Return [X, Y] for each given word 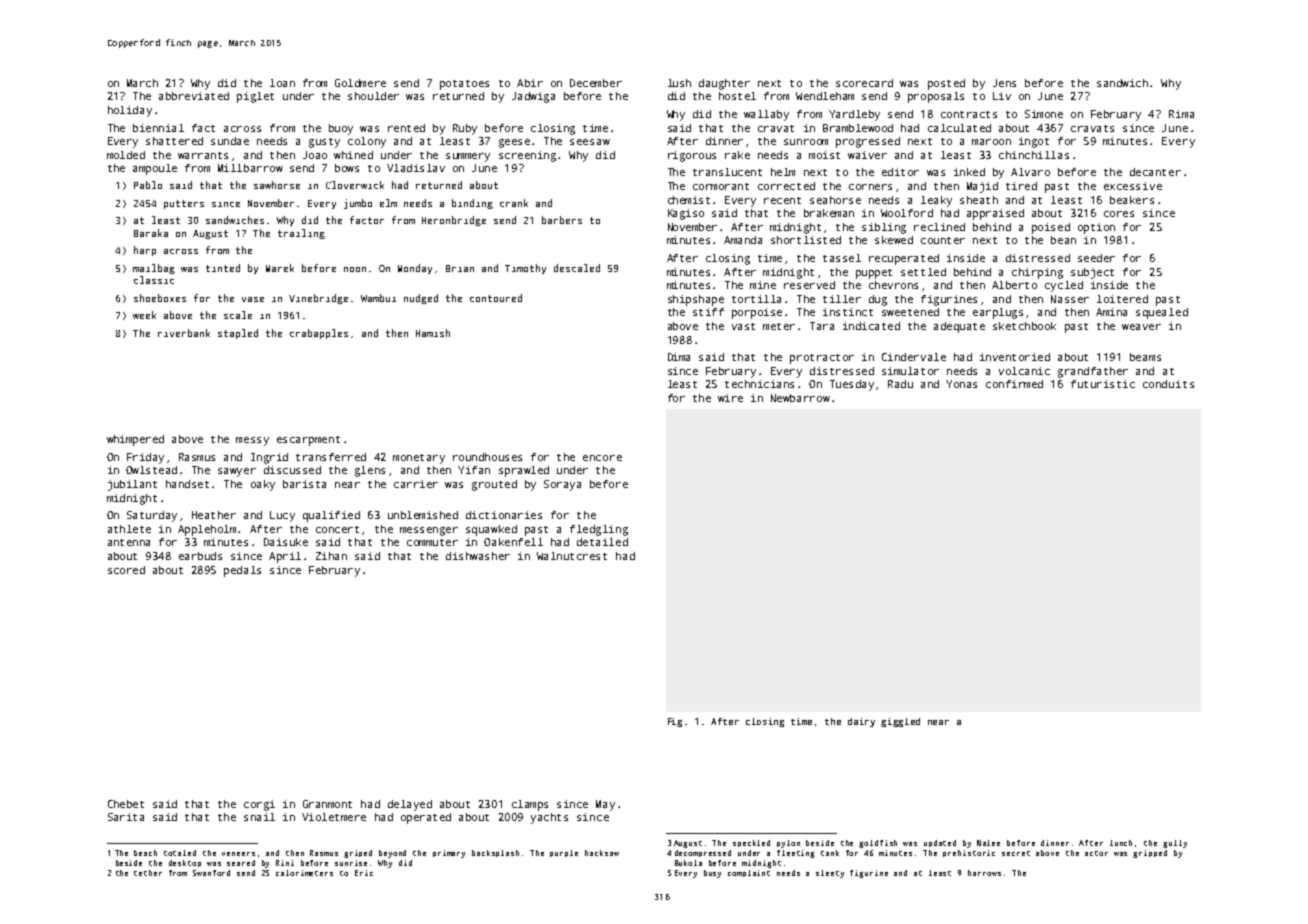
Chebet [126, 804]
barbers [562, 220]
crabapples [319, 334]
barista [304, 484]
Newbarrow [800, 398]
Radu [900, 384]
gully [1175, 844]
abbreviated [194, 96]
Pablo [148, 185]
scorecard [864, 83]
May [605, 805]
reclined [939, 227]
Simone [1044, 114]
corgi [259, 805]
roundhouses [487, 457]
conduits [1168, 384]
